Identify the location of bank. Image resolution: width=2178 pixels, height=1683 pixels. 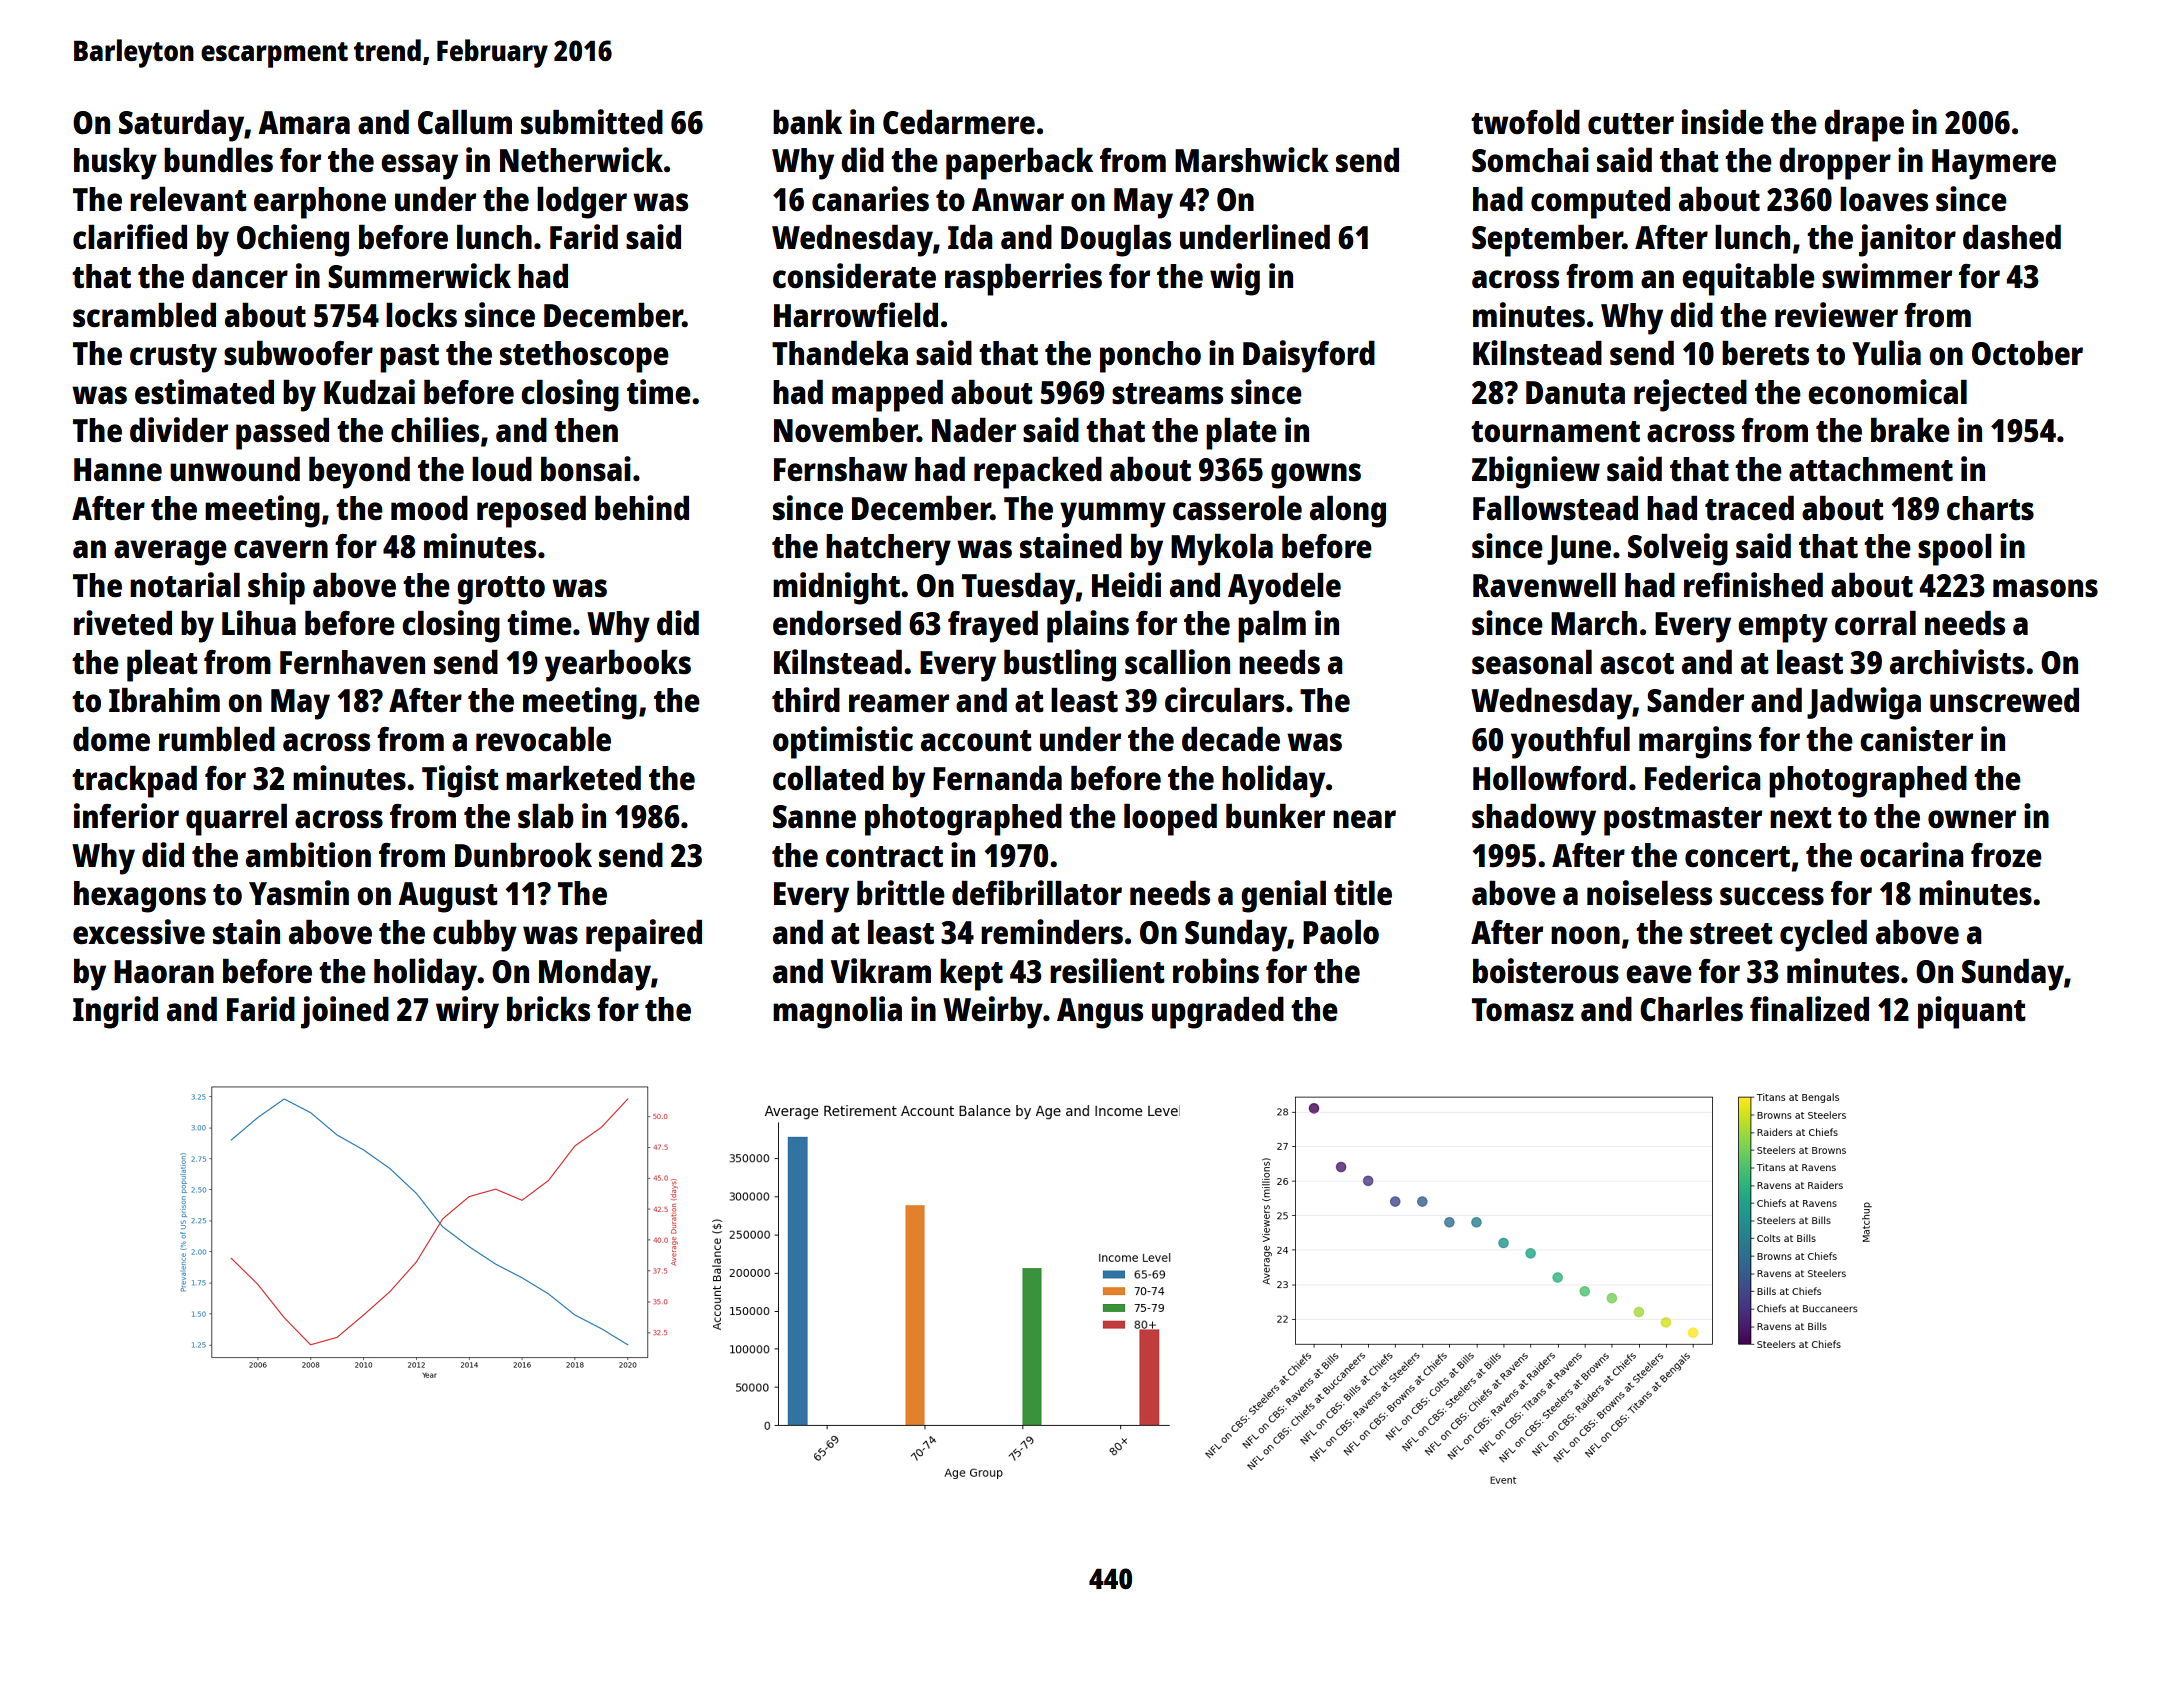
(807, 122).
